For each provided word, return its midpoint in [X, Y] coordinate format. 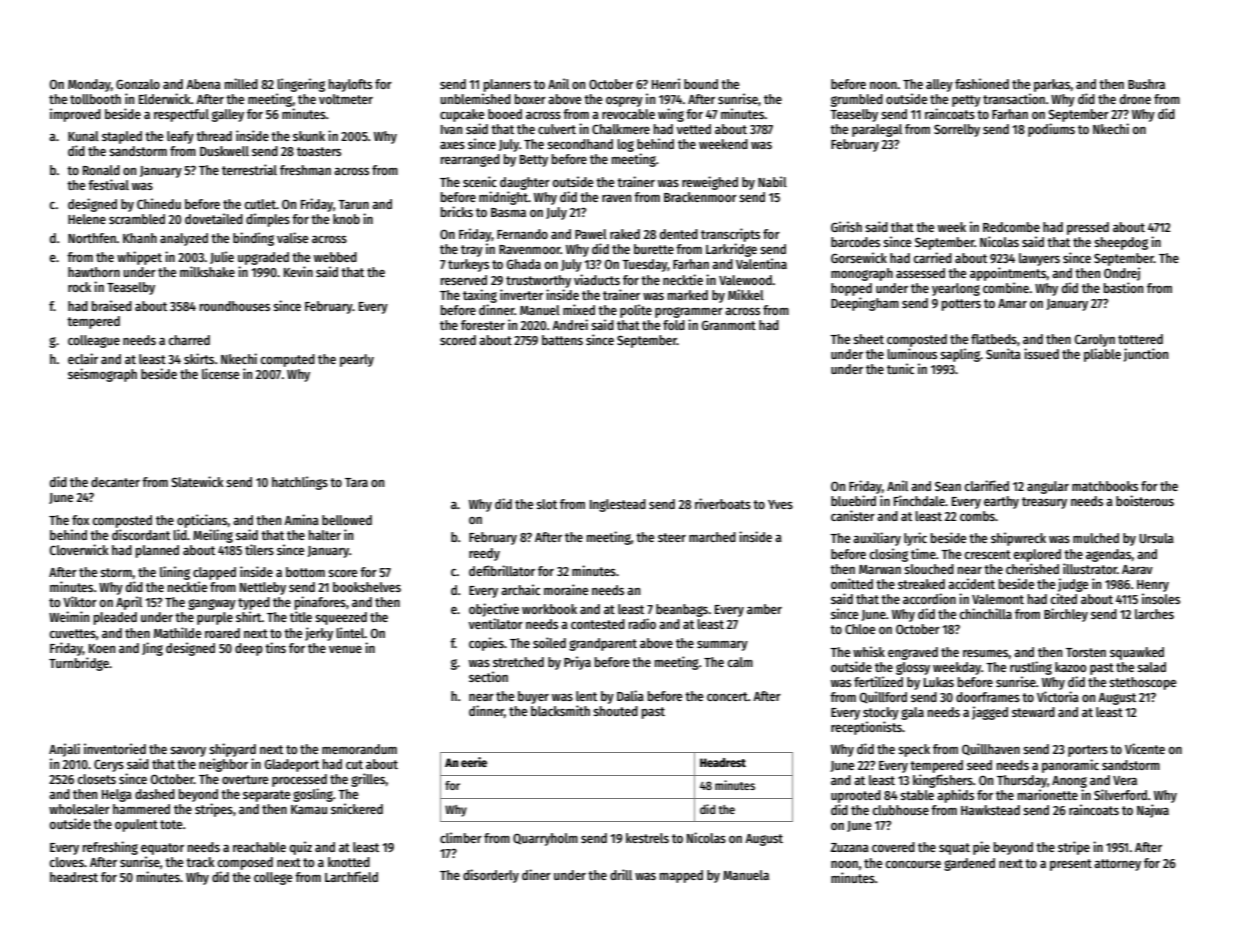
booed [505, 114]
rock [79, 287]
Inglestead [618, 505]
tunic [900, 368]
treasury [1044, 503]
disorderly [491, 876]
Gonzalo [138, 84]
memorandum [359, 749]
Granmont [729, 325]
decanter [115, 482]
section [488, 676]
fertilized [878, 681]
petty [966, 101]
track [200, 862]
